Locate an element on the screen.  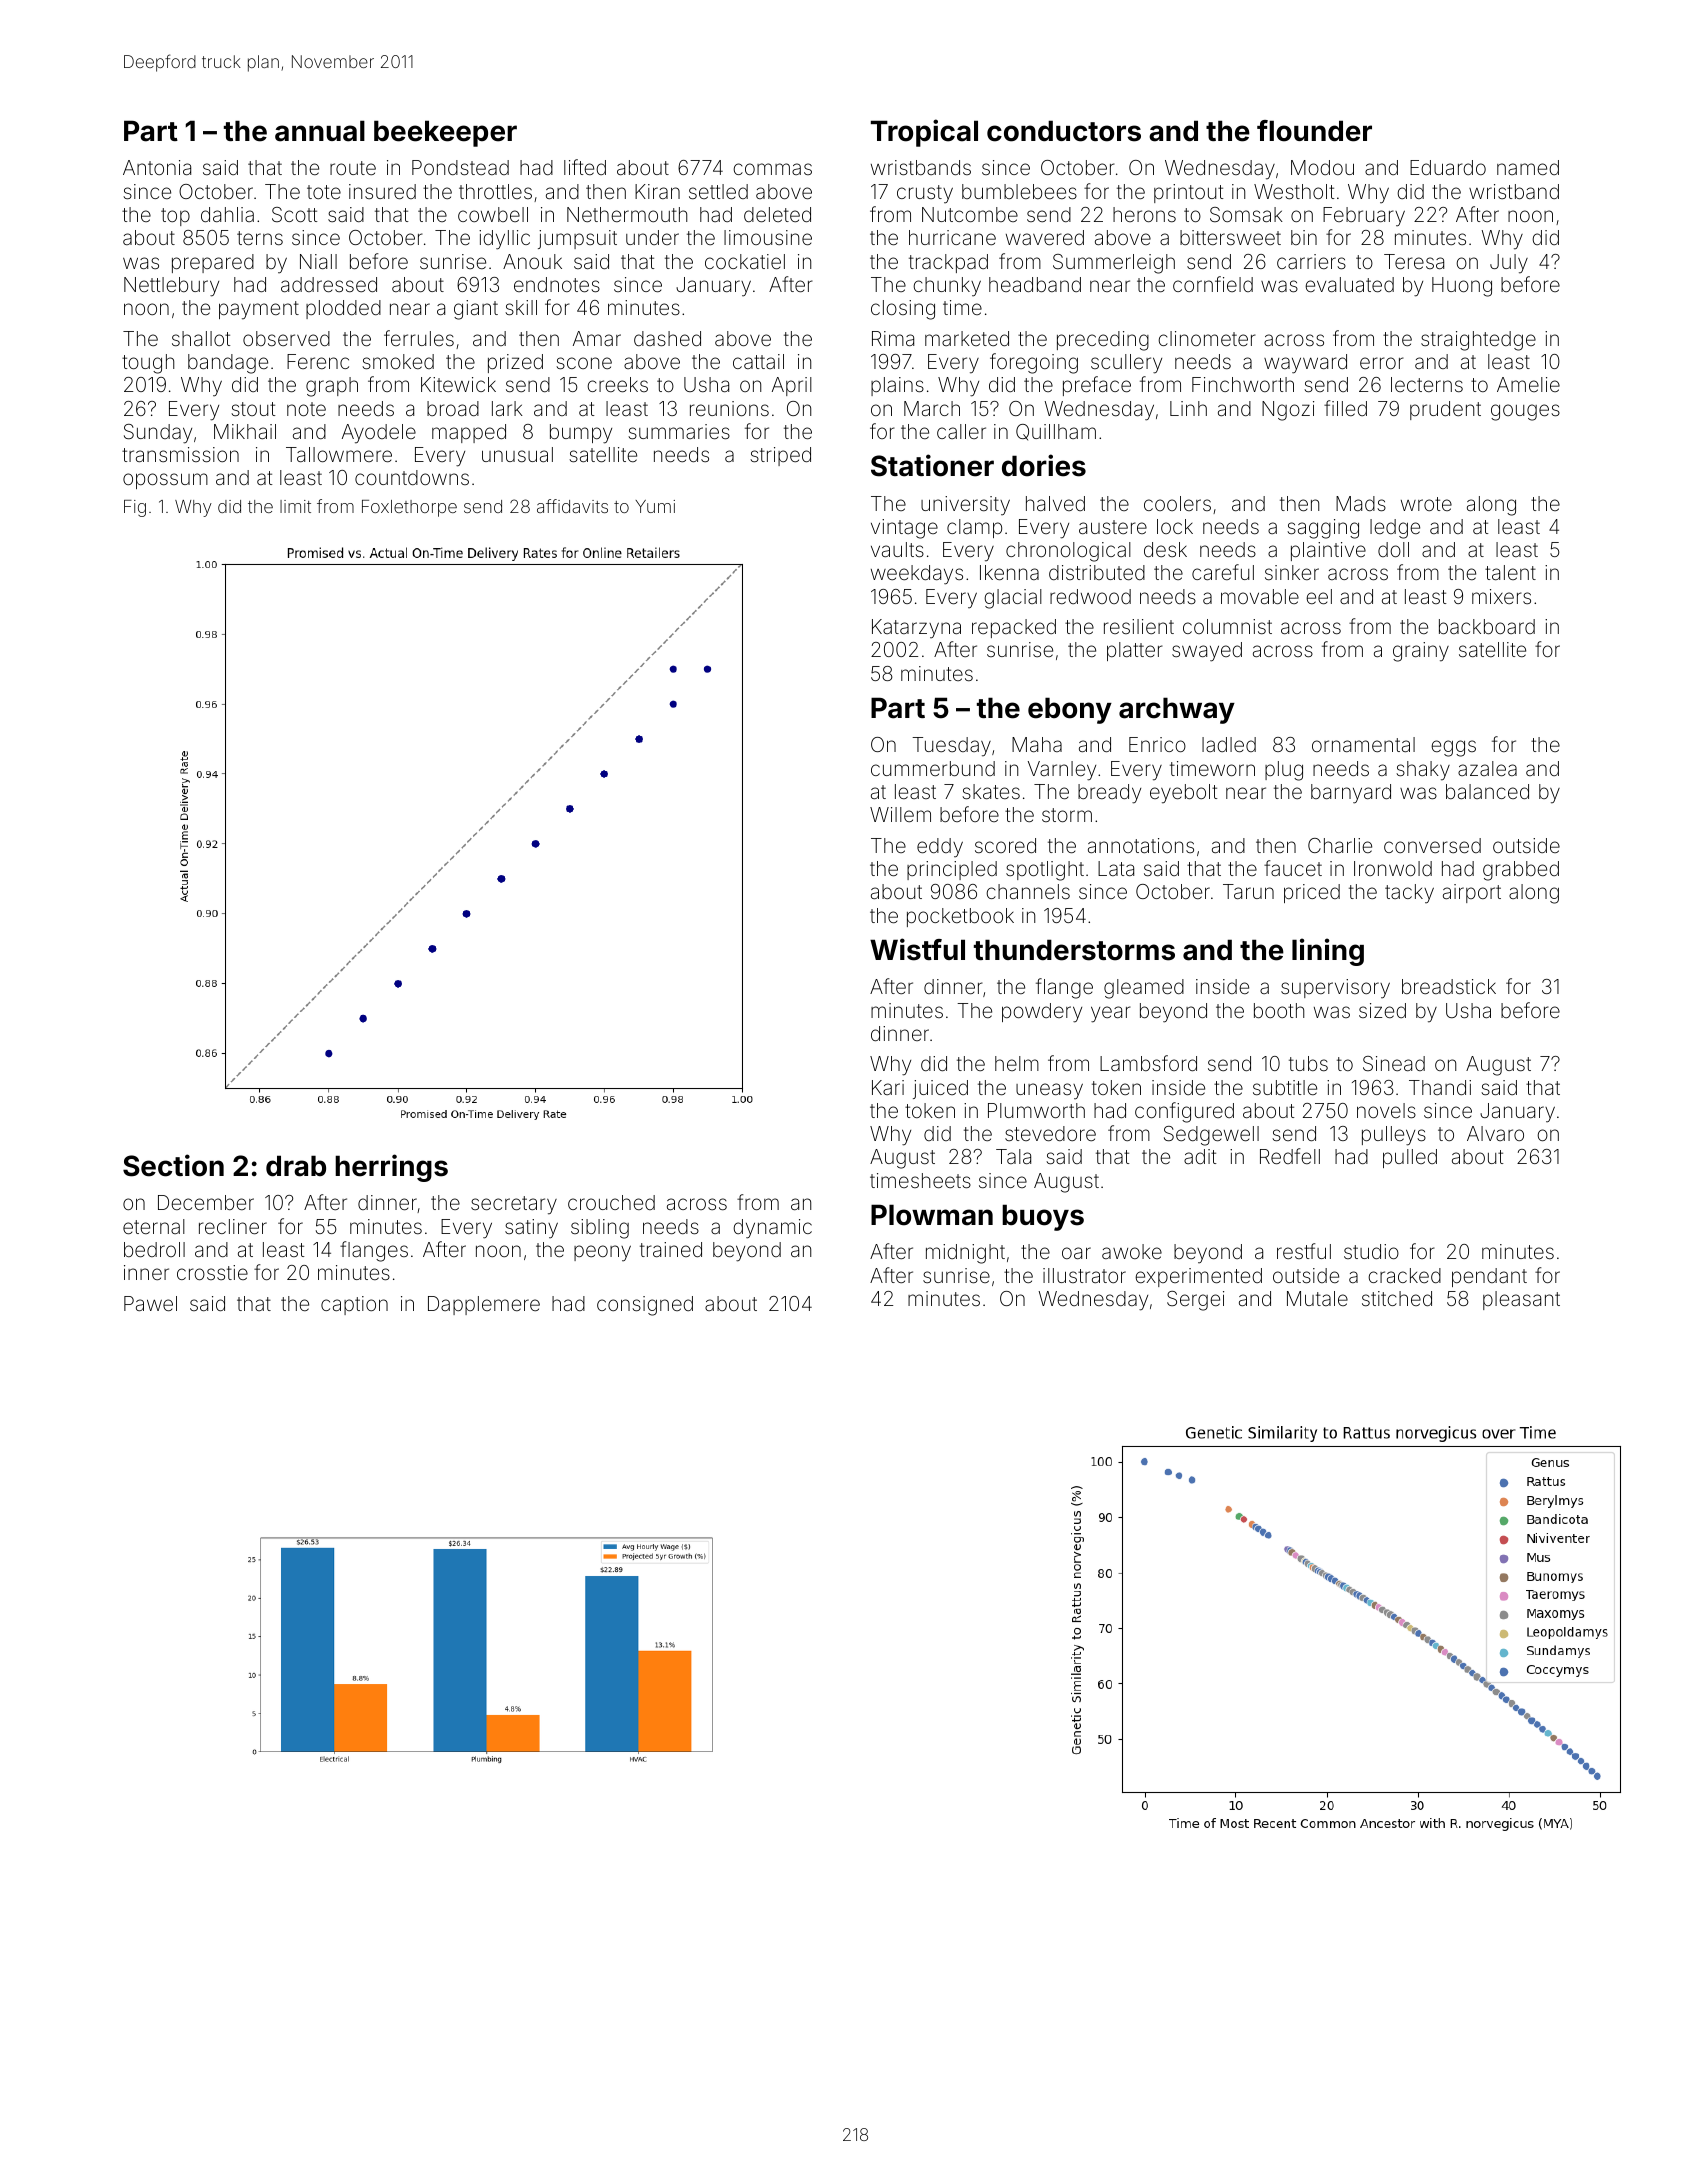
consigned is located at coordinates (645, 1306).
